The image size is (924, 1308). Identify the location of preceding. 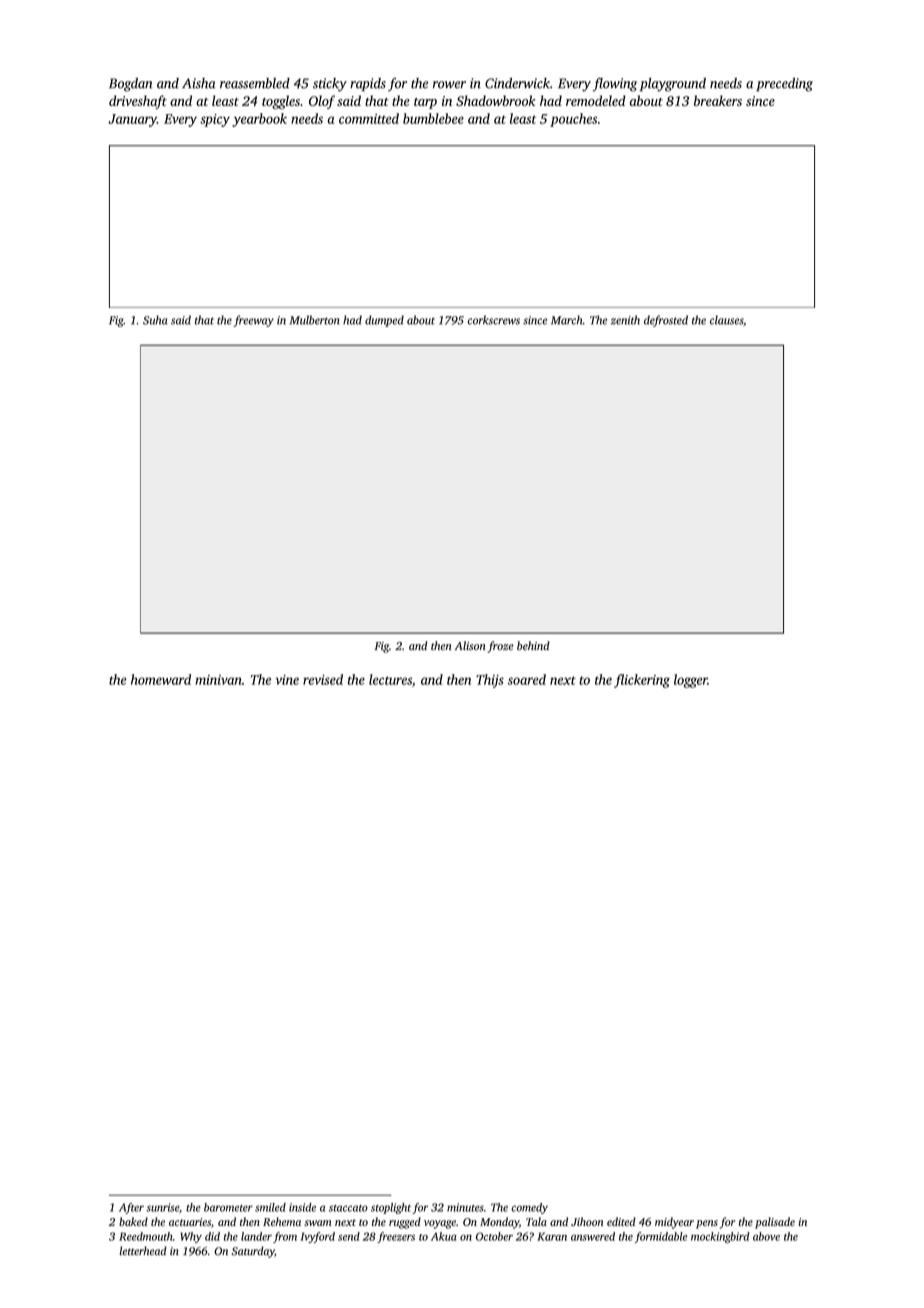
(784, 85).
